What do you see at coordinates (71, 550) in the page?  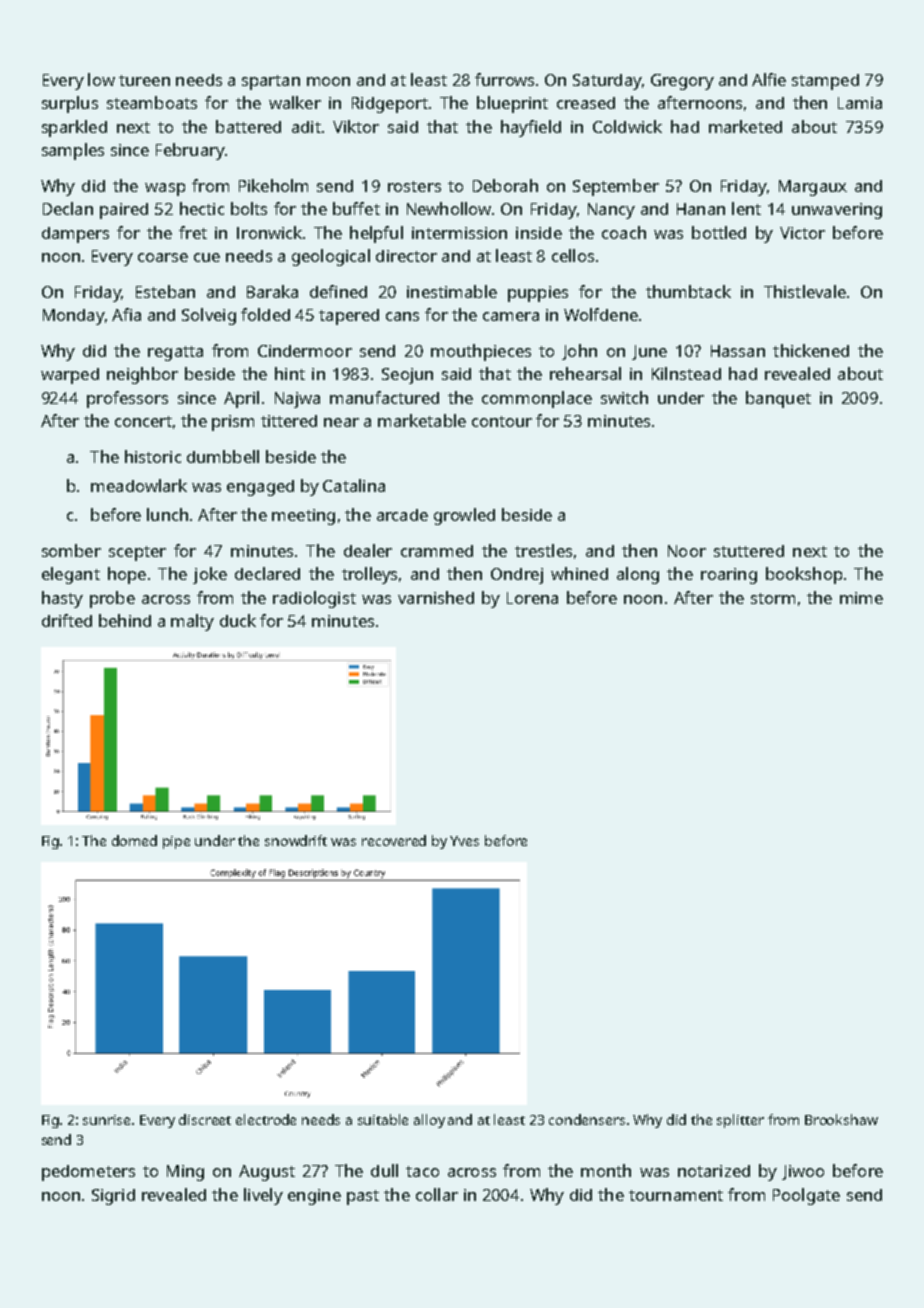 I see `somber` at bounding box center [71, 550].
